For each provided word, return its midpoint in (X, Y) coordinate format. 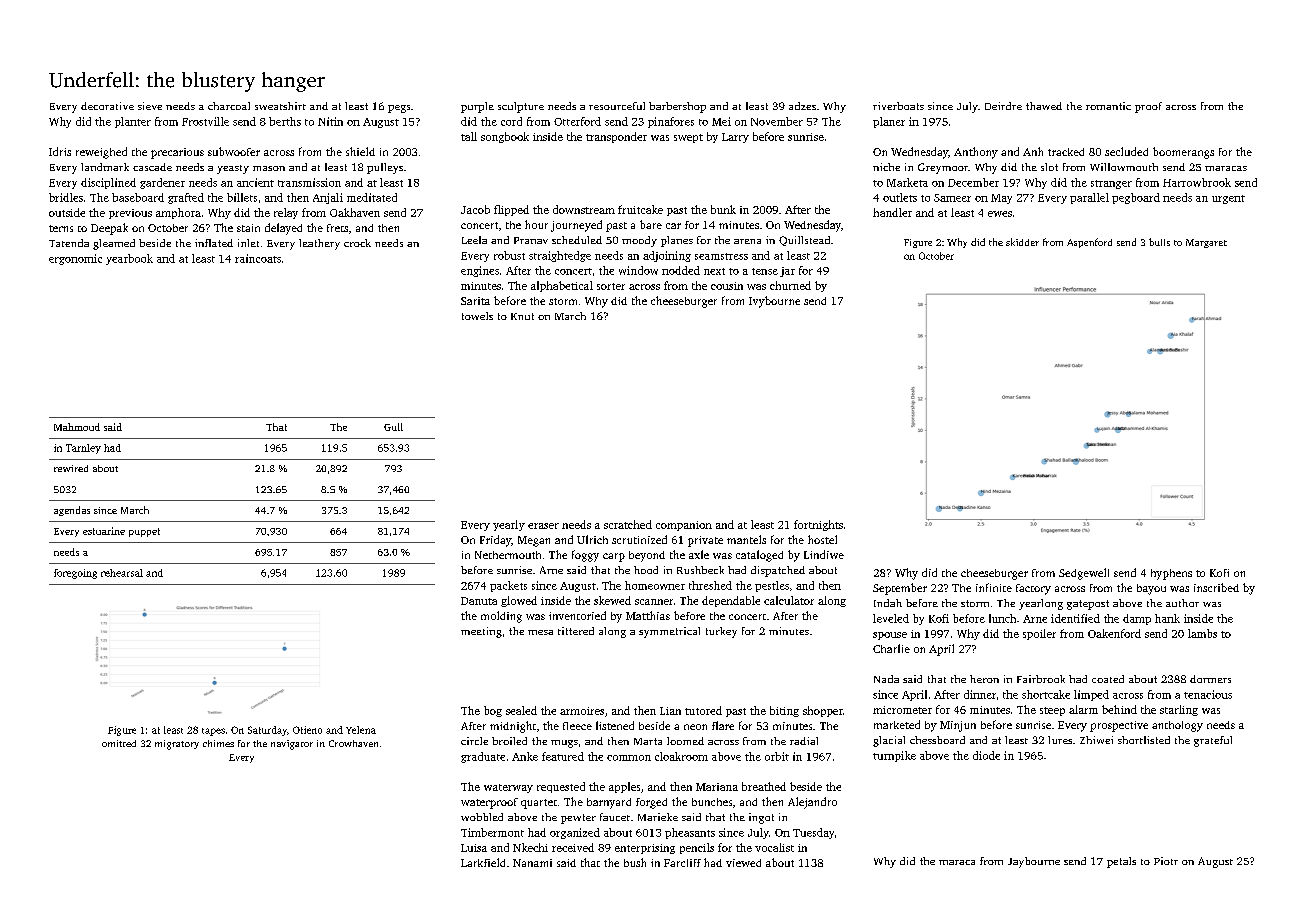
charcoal (229, 106)
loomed (685, 741)
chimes (218, 743)
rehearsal (122, 573)
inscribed (1216, 587)
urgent (1228, 199)
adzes (802, 106)
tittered (576, 631)
